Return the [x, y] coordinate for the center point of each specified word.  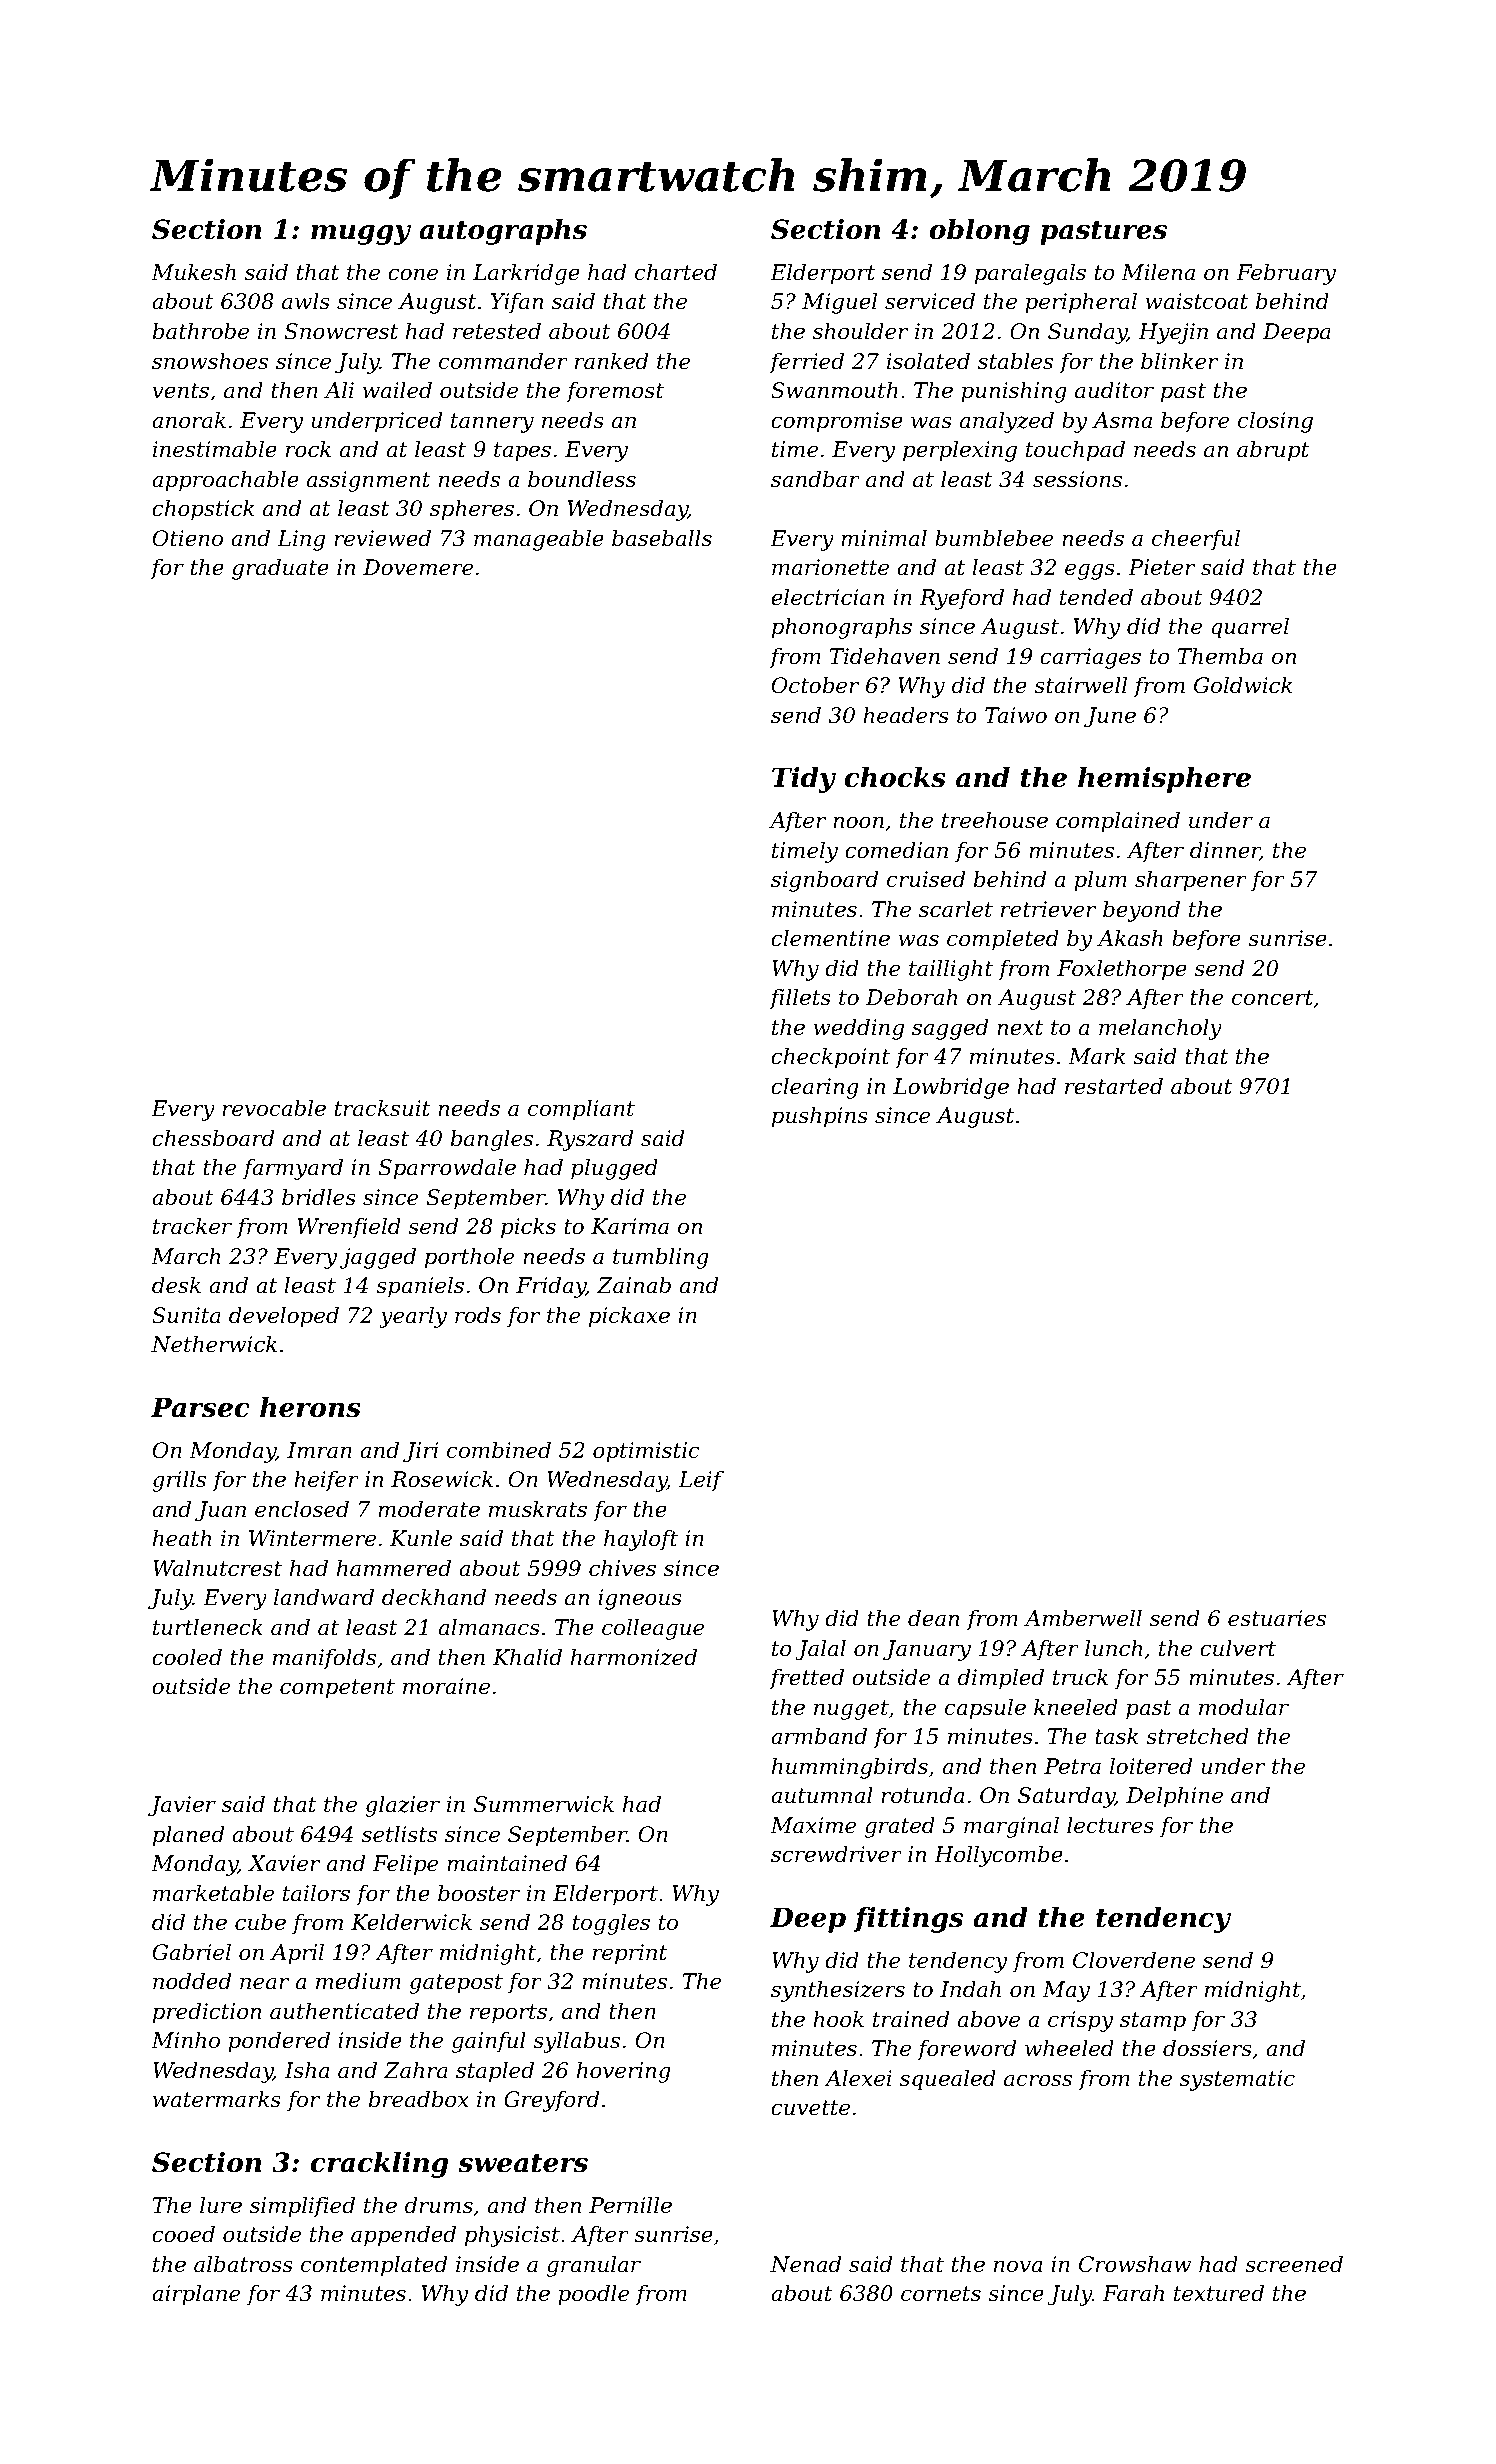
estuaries [1277, 1618]
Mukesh [193, 272]
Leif [701, 1481]
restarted [1114, 1086]
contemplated [374, 2266]
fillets [800, 999]
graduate [280, 569]
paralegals [1030, 274]
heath [182, 1538]
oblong [979, 232]
